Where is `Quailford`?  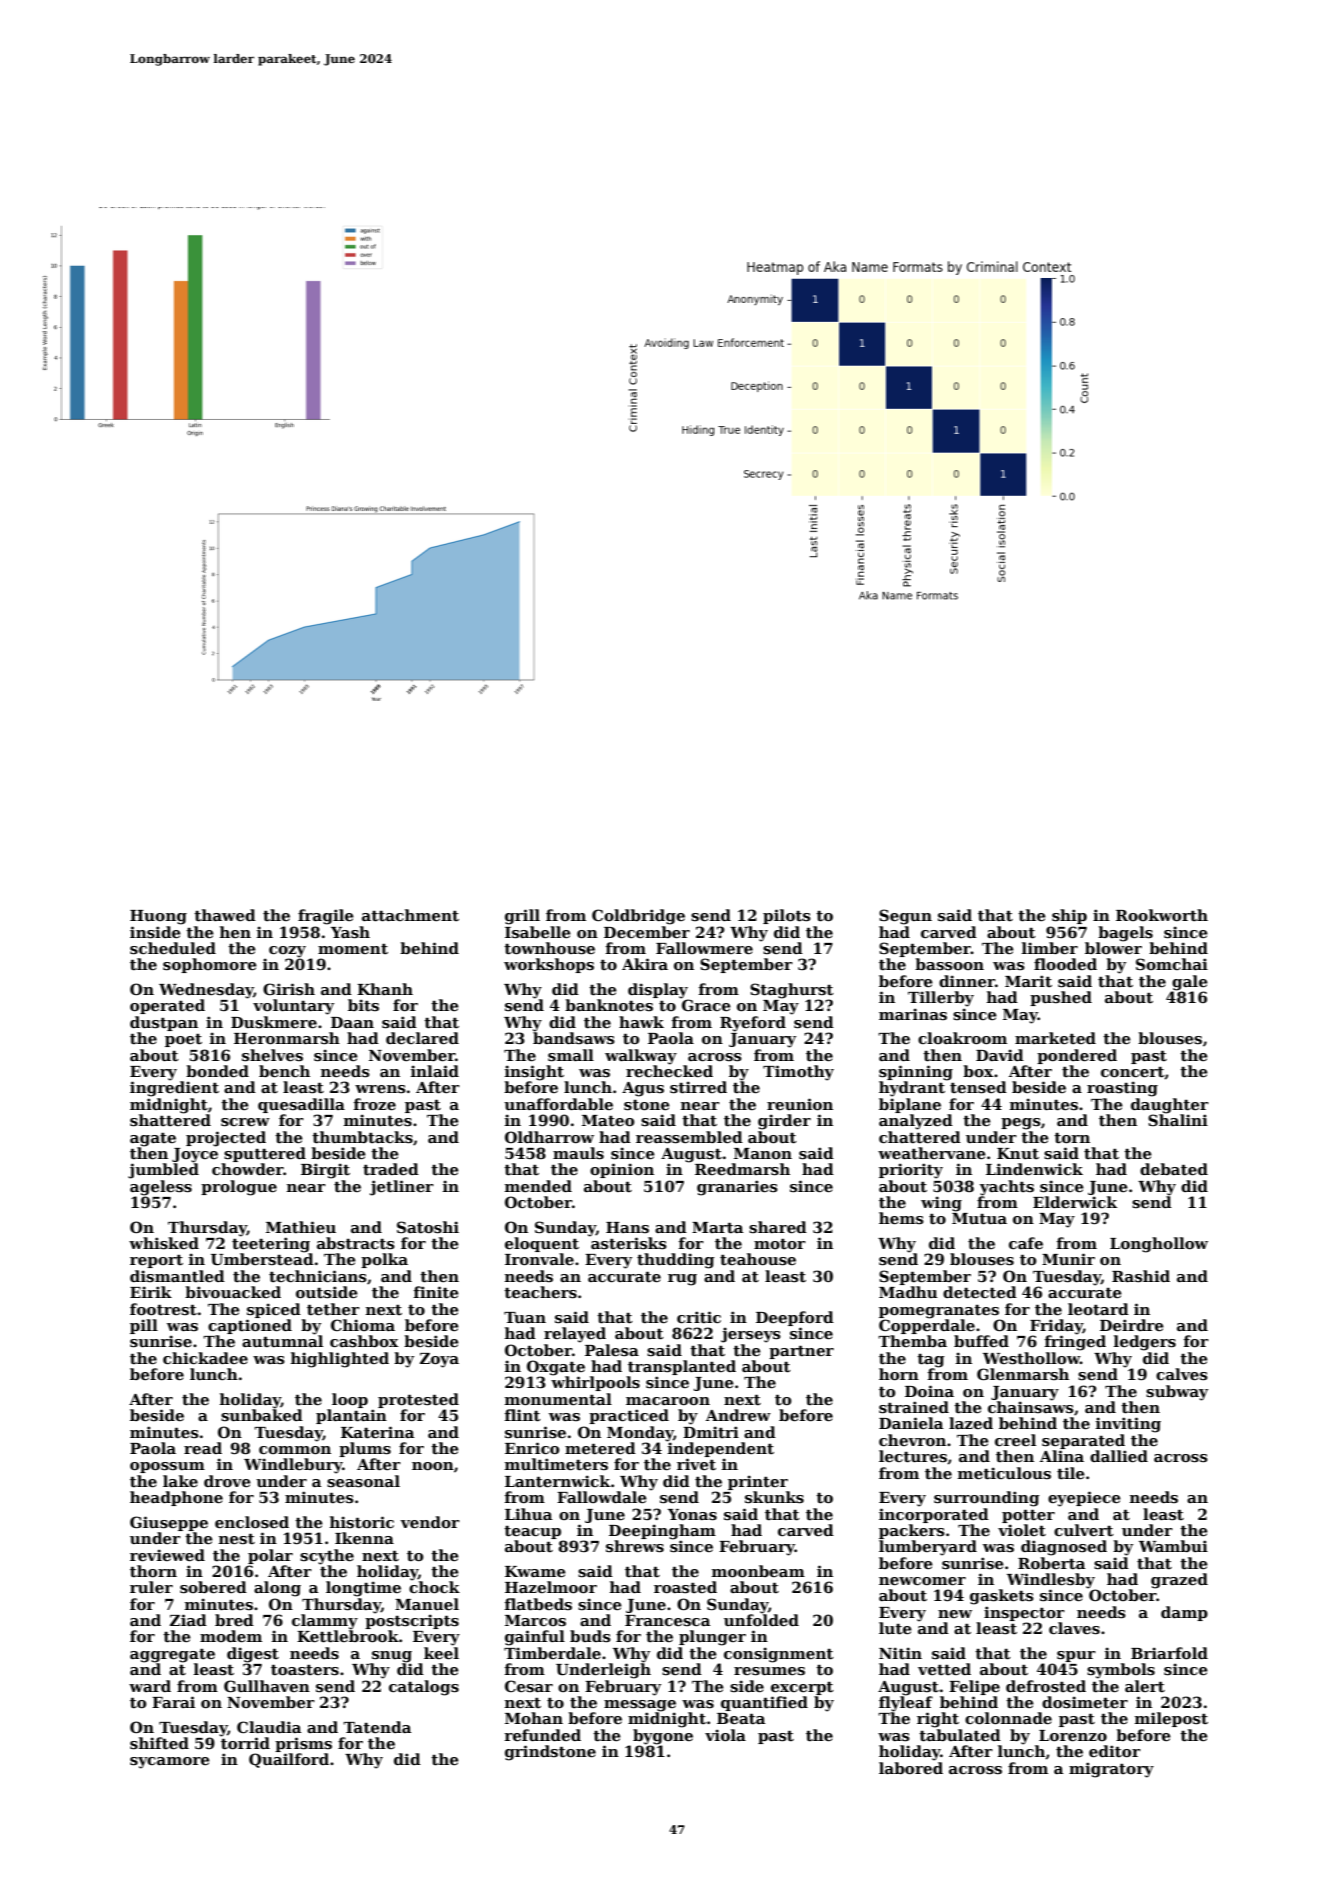 Quailford is located at coordinates (289, 1760).
